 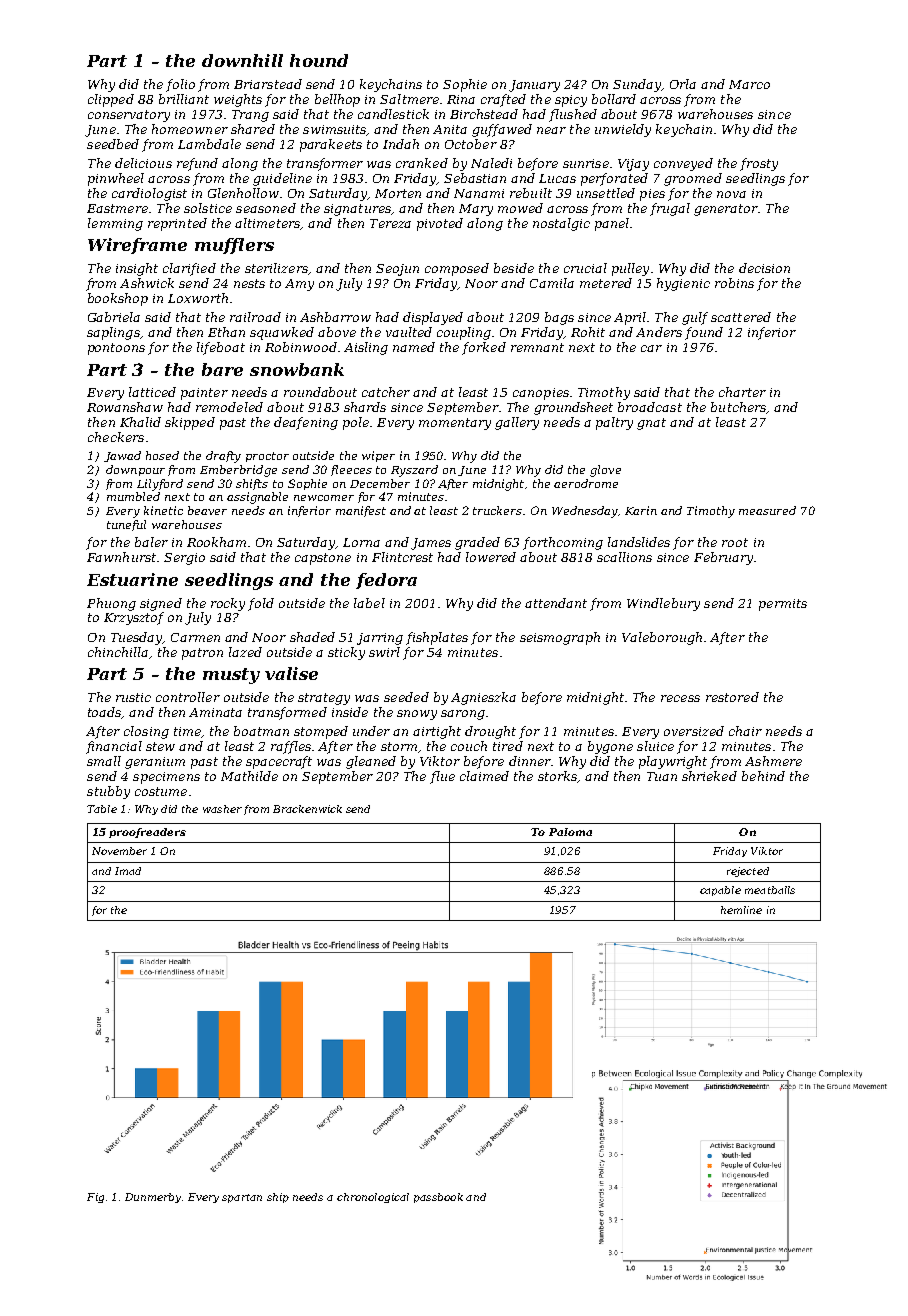 What do you see at coordinates (129, 116) in the screenshot?
I see `conservatory` at bounding box center [129, 116].
